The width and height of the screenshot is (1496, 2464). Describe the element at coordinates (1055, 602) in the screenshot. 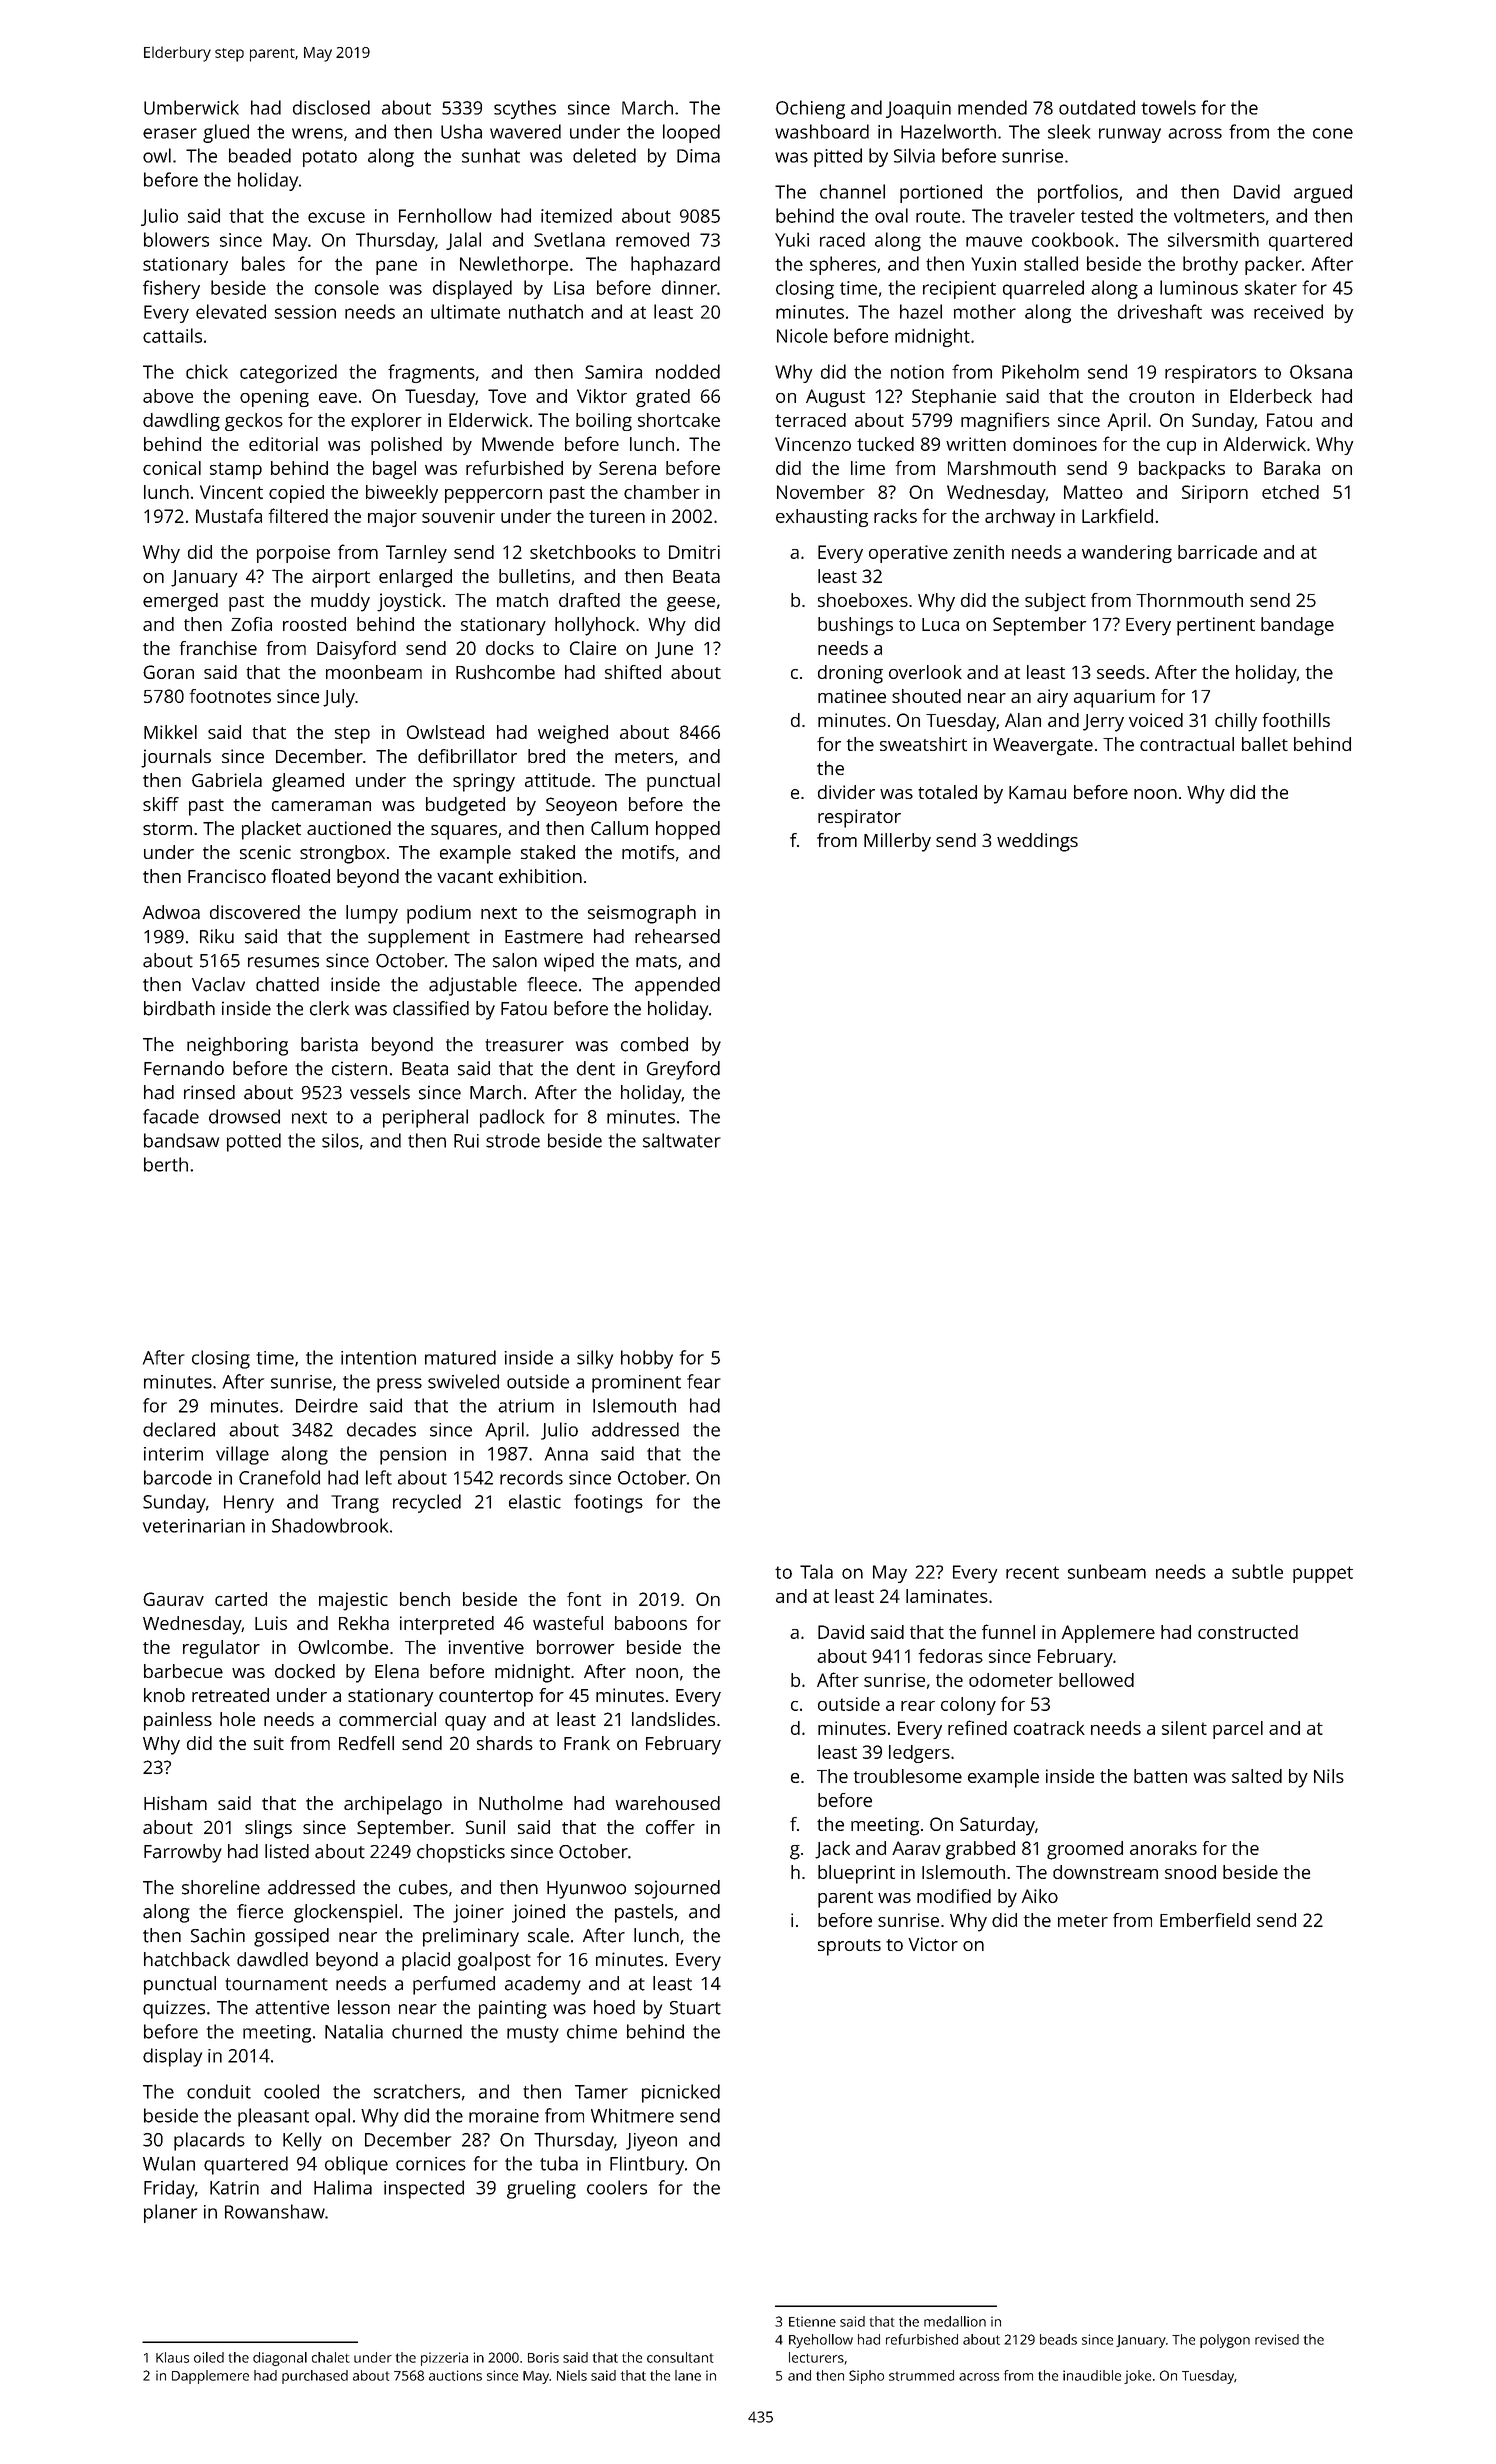

I see `subject` at that location.
